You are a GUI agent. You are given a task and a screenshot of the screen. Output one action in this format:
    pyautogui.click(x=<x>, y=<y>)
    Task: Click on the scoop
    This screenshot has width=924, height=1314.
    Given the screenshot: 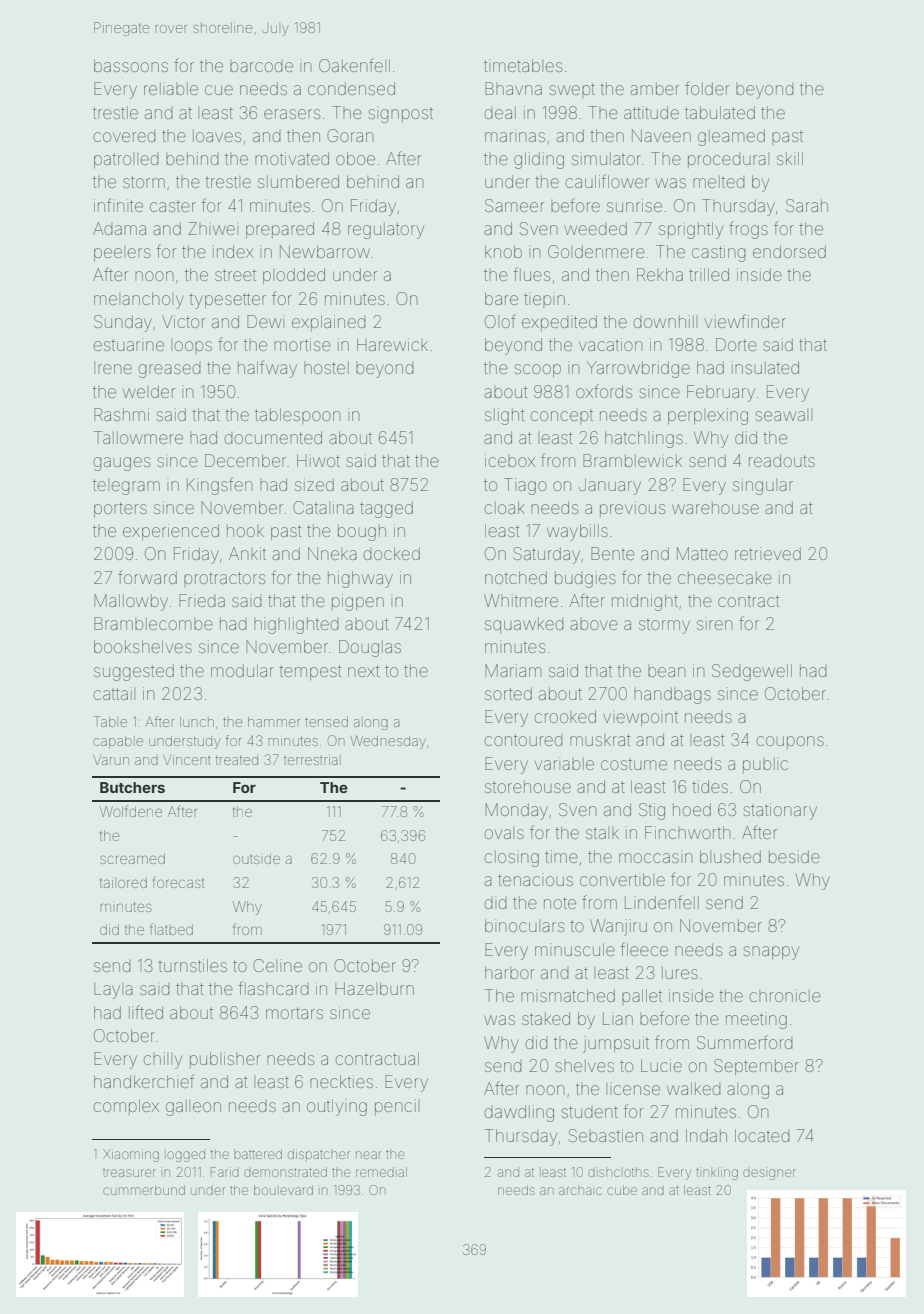 What is the action you would take?
    pyautogui.click(x=538, y=370)
